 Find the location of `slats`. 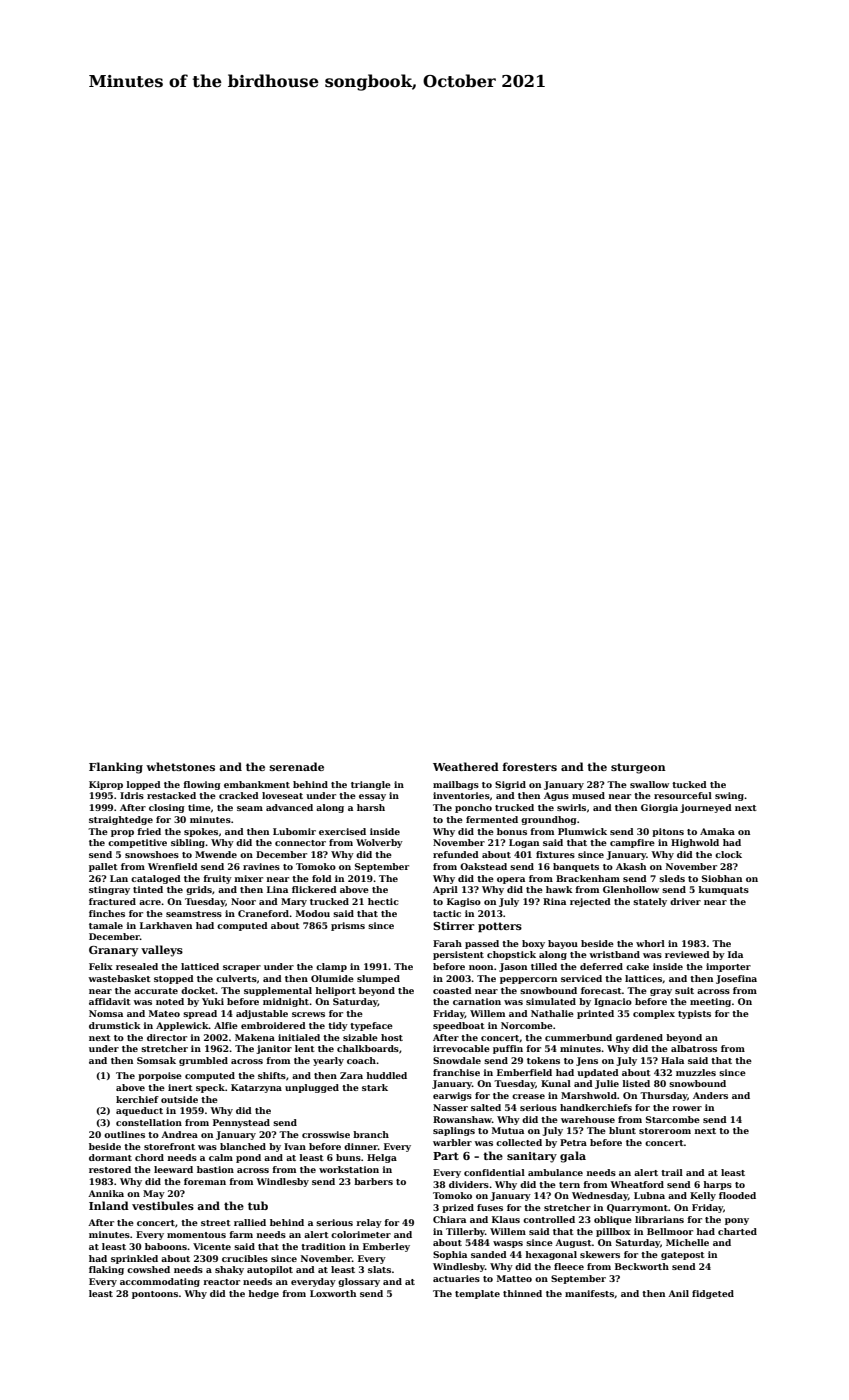

slats is located at coordinates (379, 1269).
